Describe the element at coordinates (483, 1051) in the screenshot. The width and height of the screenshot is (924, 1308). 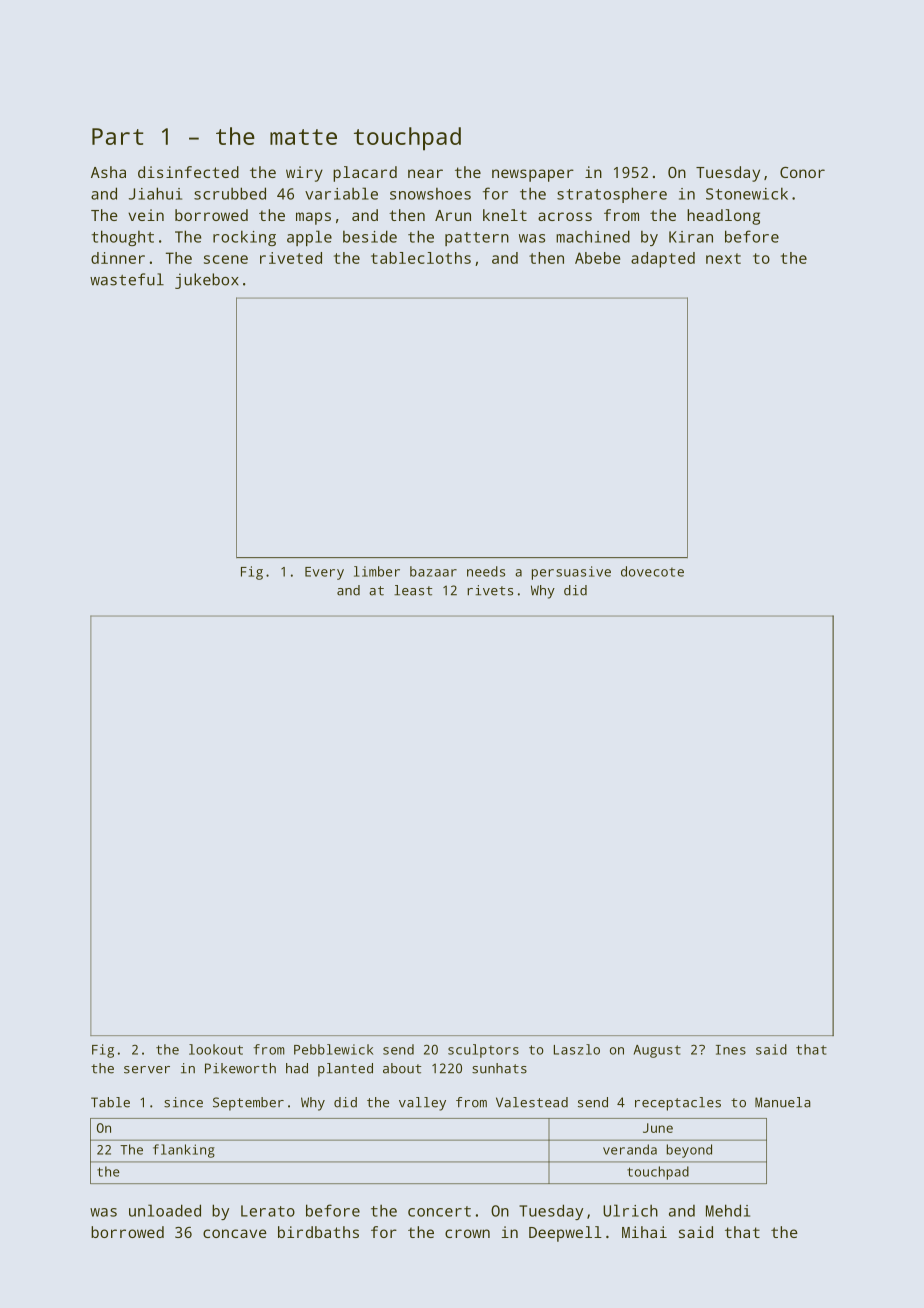
I see `sculptors` at that location.
